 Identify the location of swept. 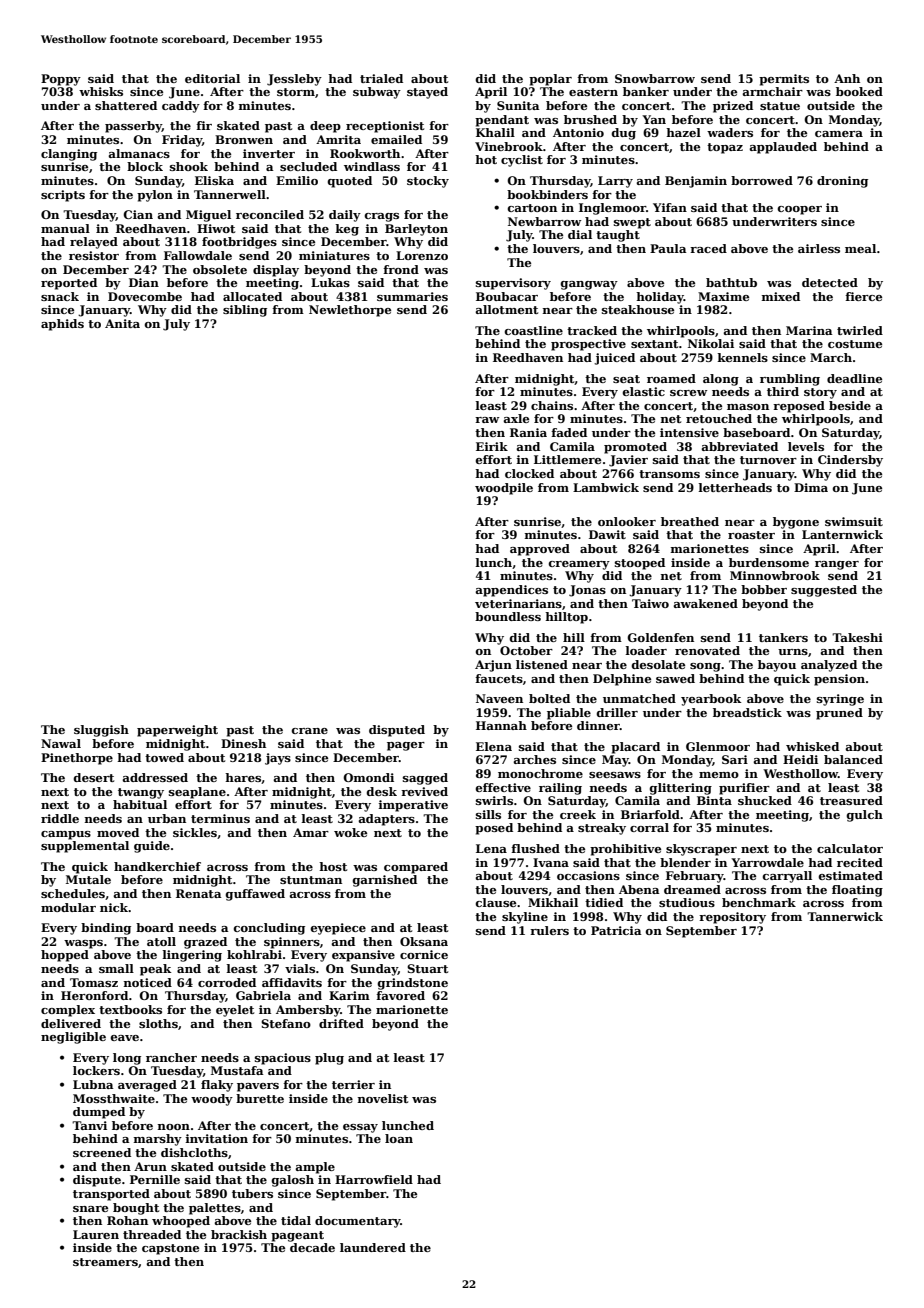
(632, 223).
